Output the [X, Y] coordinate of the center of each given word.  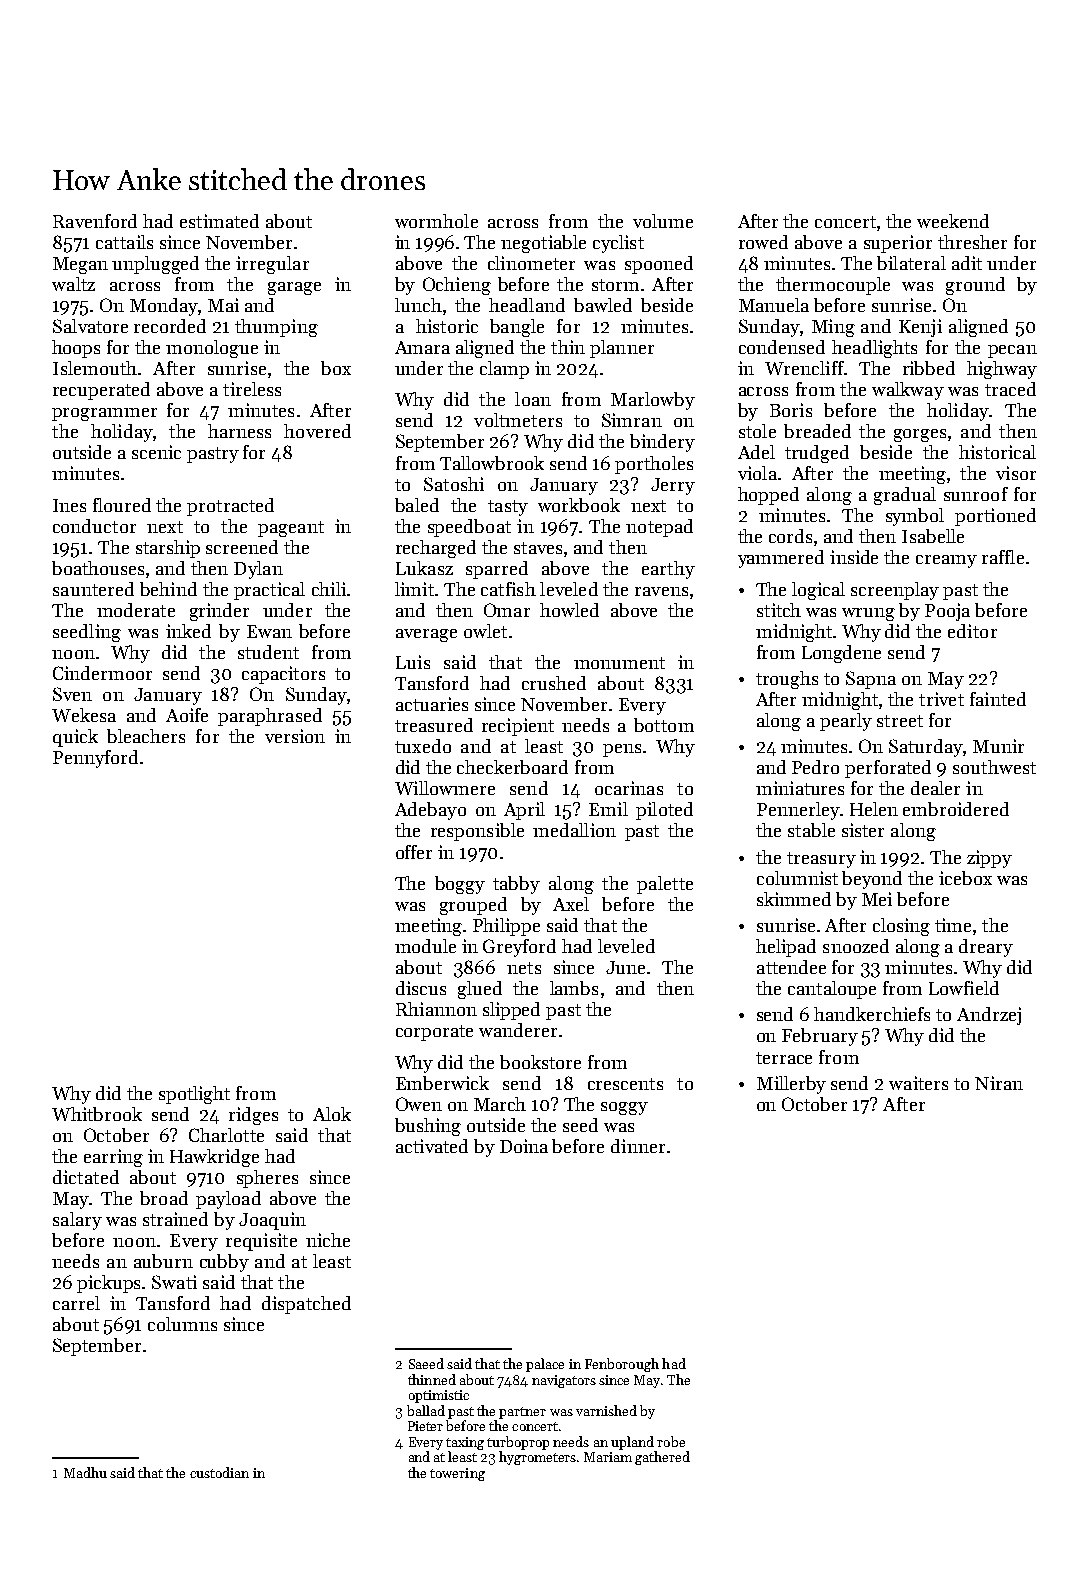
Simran [632, 420]
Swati [174, 1282]
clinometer [531, 263]
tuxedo [423, 746]
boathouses [98, 568]
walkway [908, 391]
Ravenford [95, 221]
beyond [872, 880]
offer [414, 852]
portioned [995, 517]
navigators [564, 1381]
